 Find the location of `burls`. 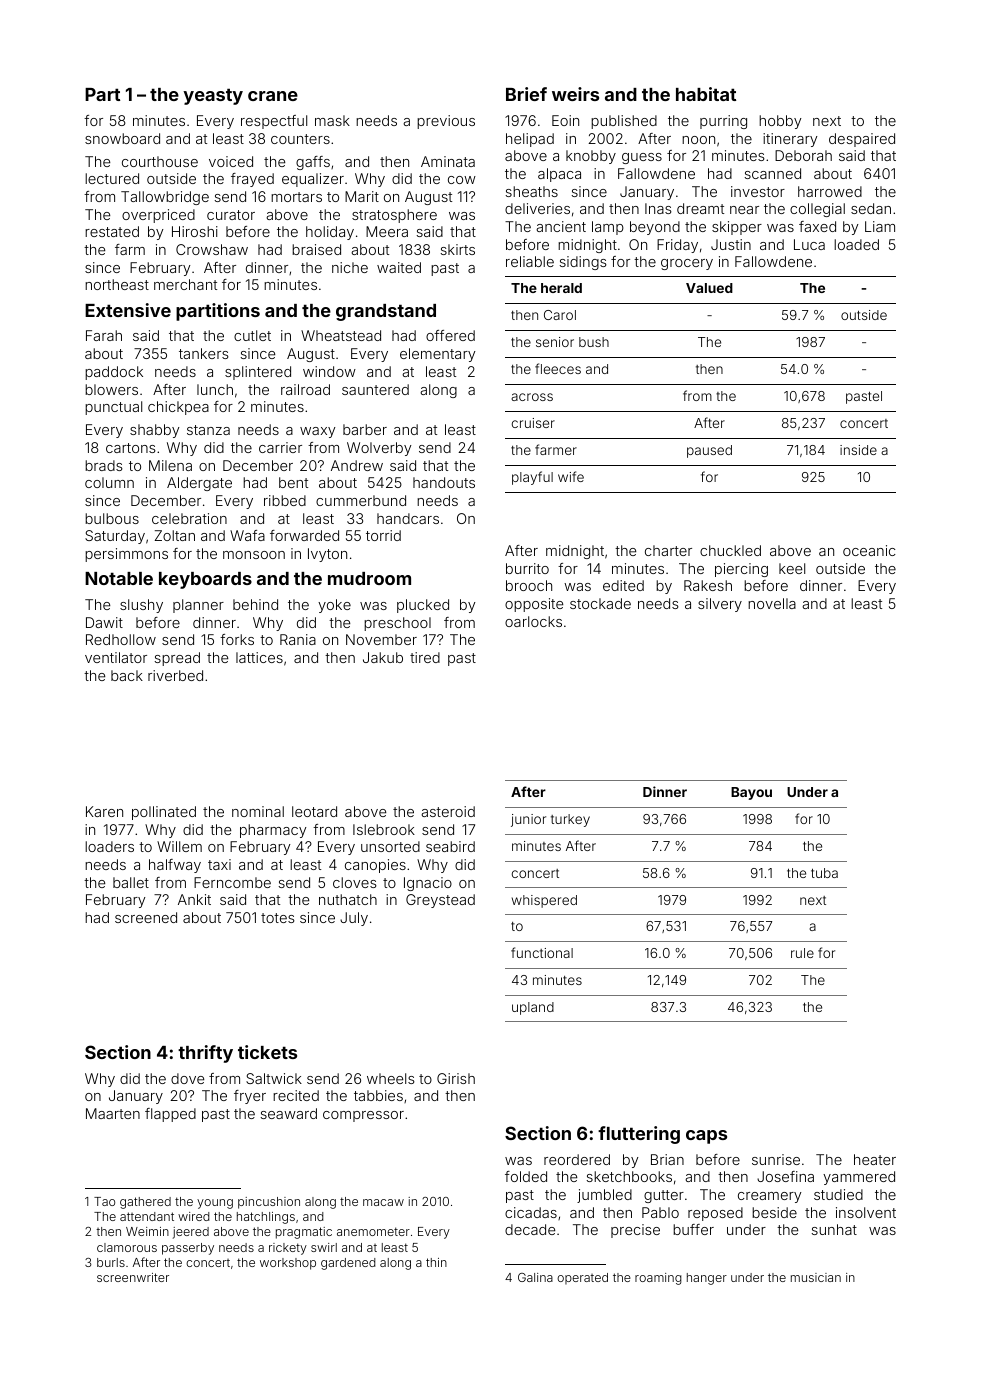

burls is located at coordinates (111, 1262).
